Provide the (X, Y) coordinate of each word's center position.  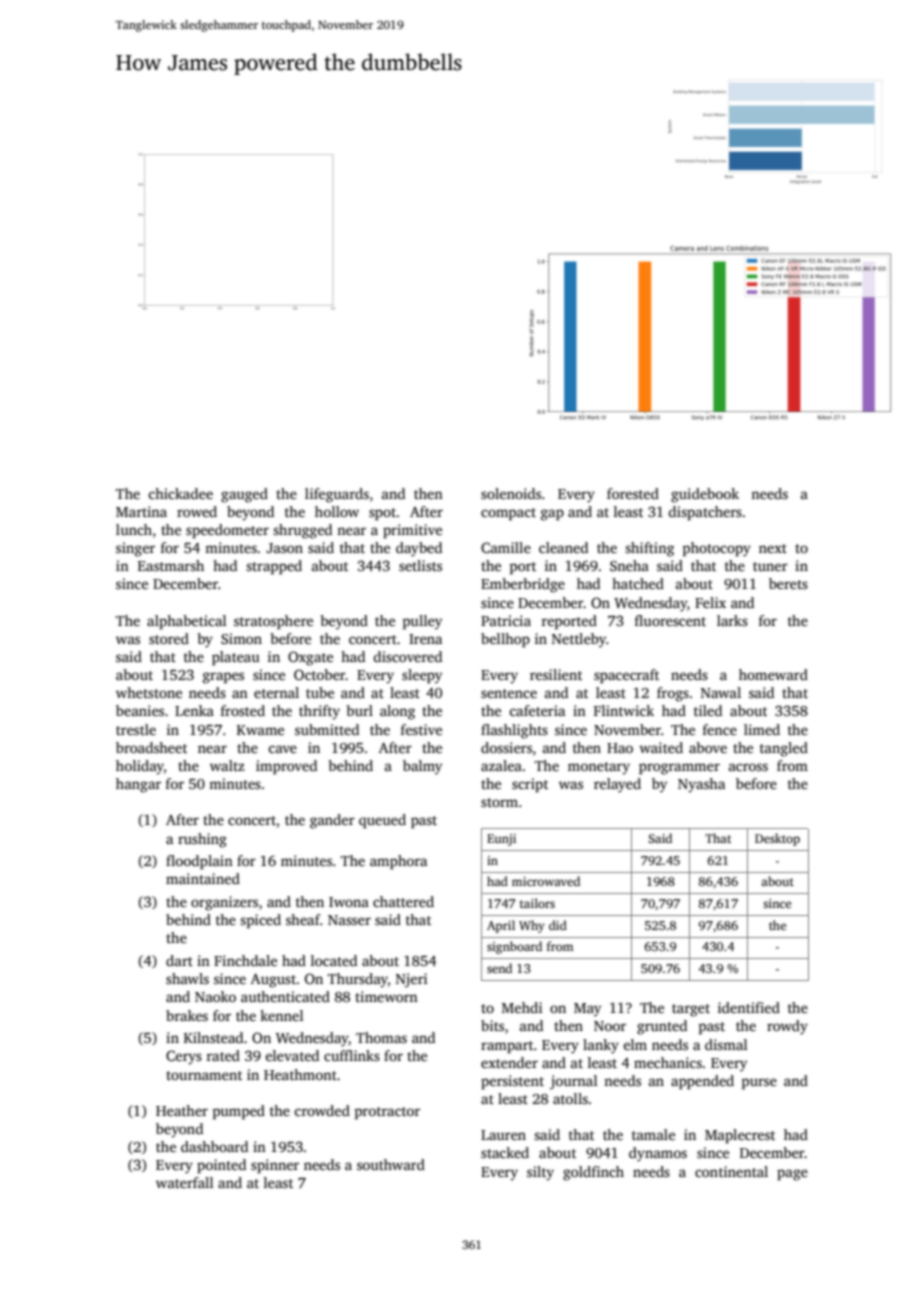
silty (540, 1173)
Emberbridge (523, 585)
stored (169, 638)
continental (731, 1171)
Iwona (349, 902)
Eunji (501, 840)
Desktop (777, 839)
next (773, 548)
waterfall (185, 1182)
